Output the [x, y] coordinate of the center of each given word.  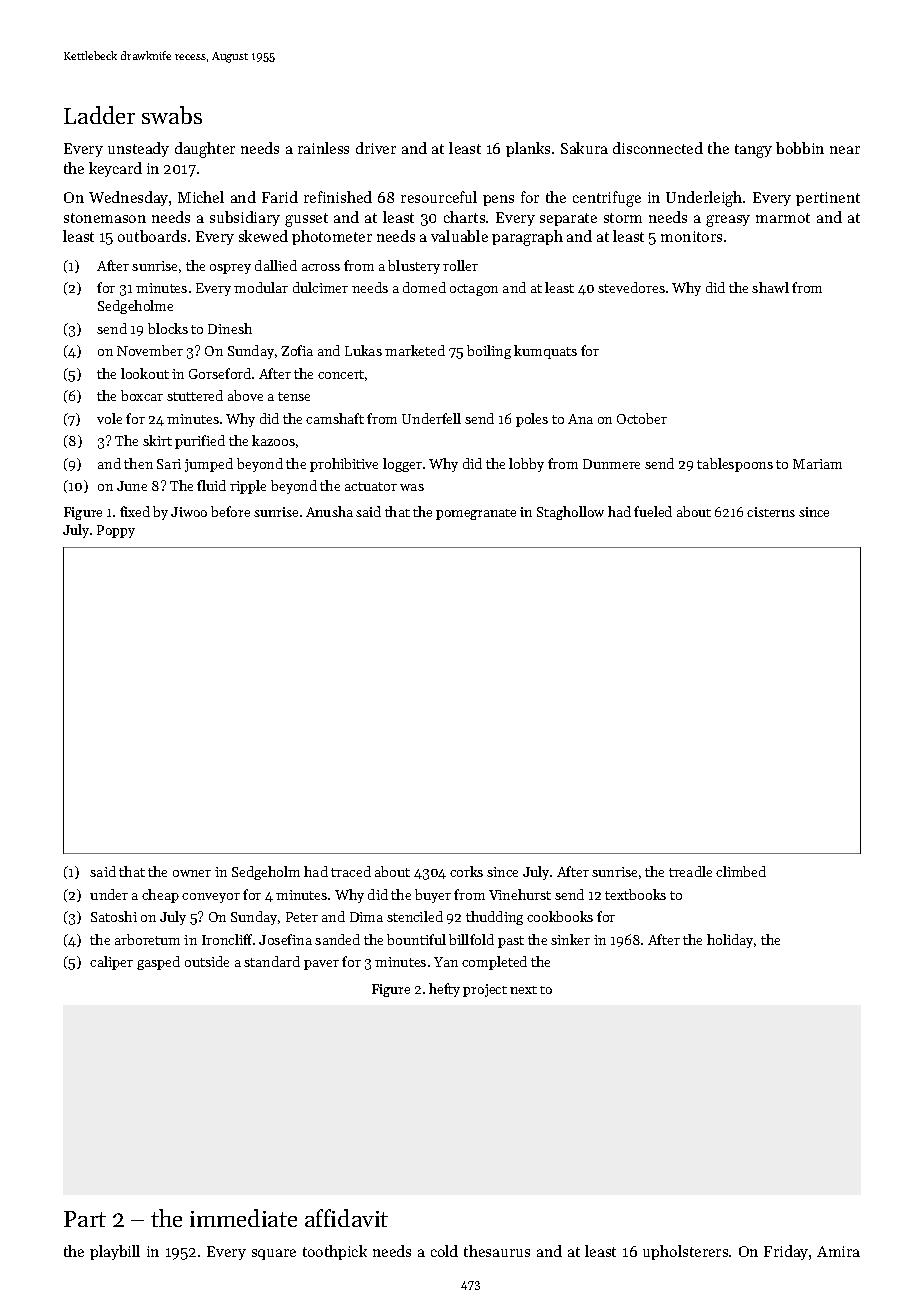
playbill [115, 1252]
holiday [730, 941]
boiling [489, 352]
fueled [653, 511]
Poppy [116, 531]
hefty [444, 990]
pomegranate [476, 514]
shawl [770, 287]
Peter [302, 917]
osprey [230, 269]
